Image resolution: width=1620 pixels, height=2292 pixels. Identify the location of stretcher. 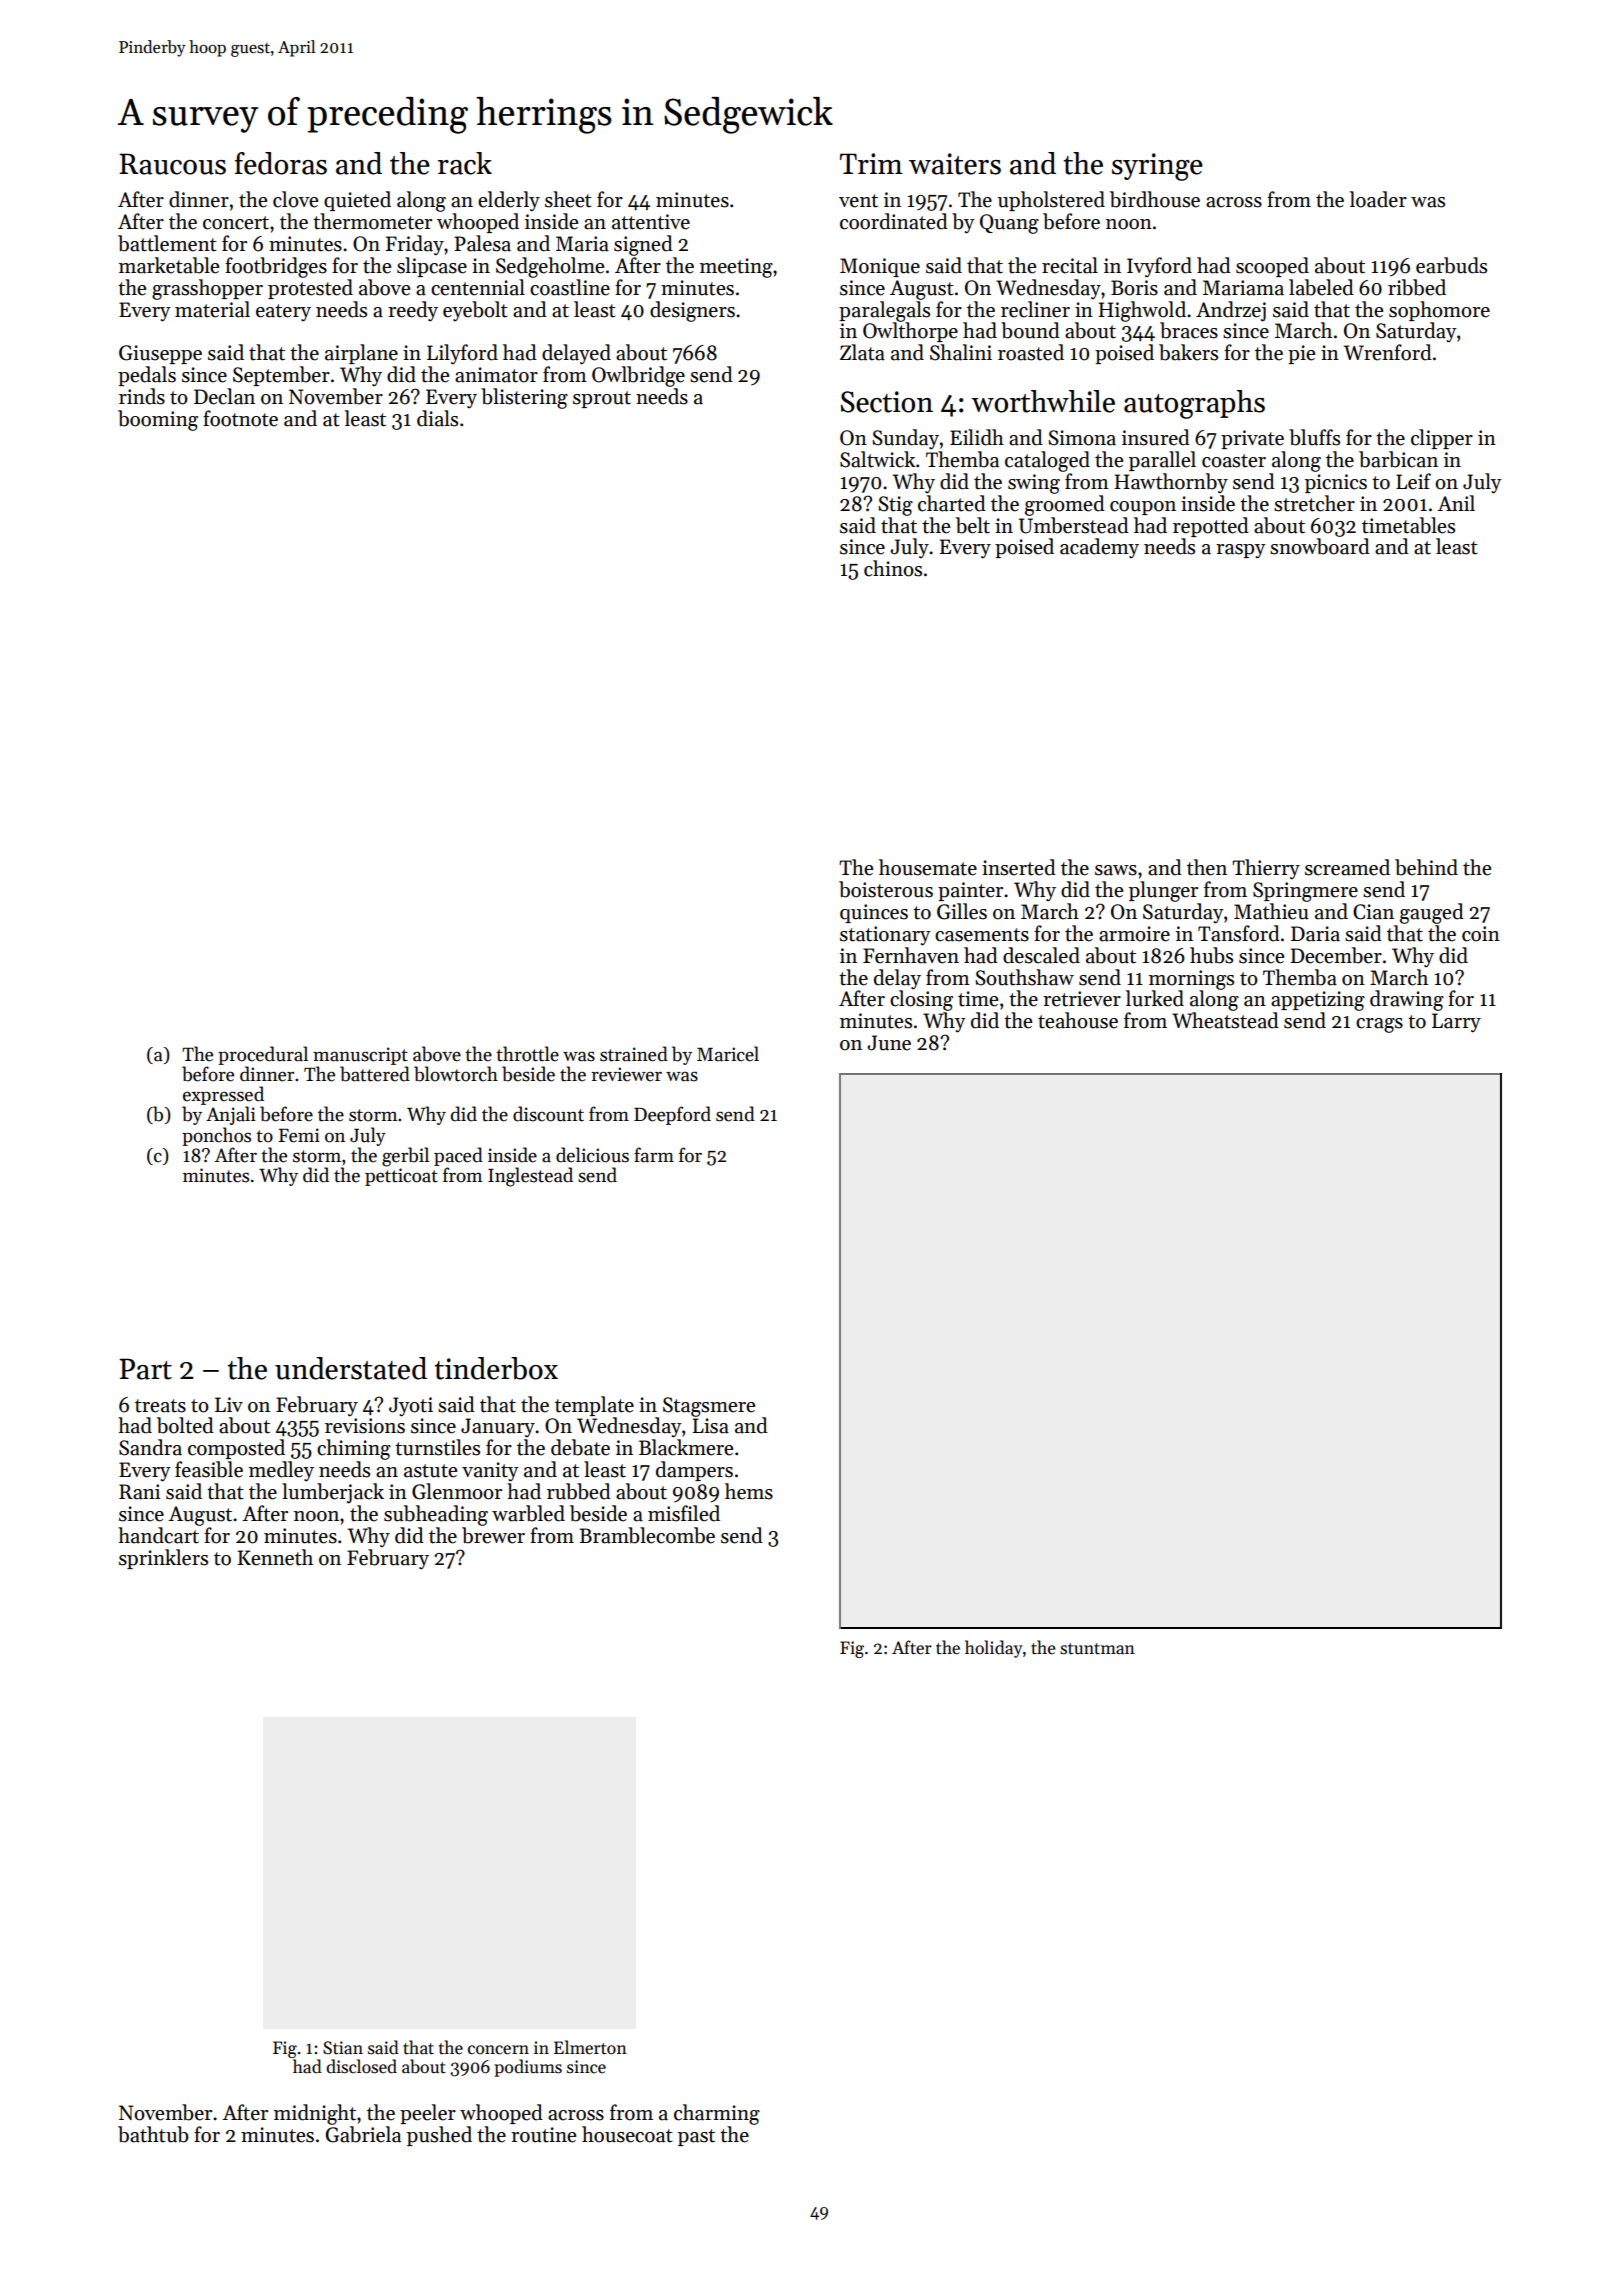
(1314, 503).
